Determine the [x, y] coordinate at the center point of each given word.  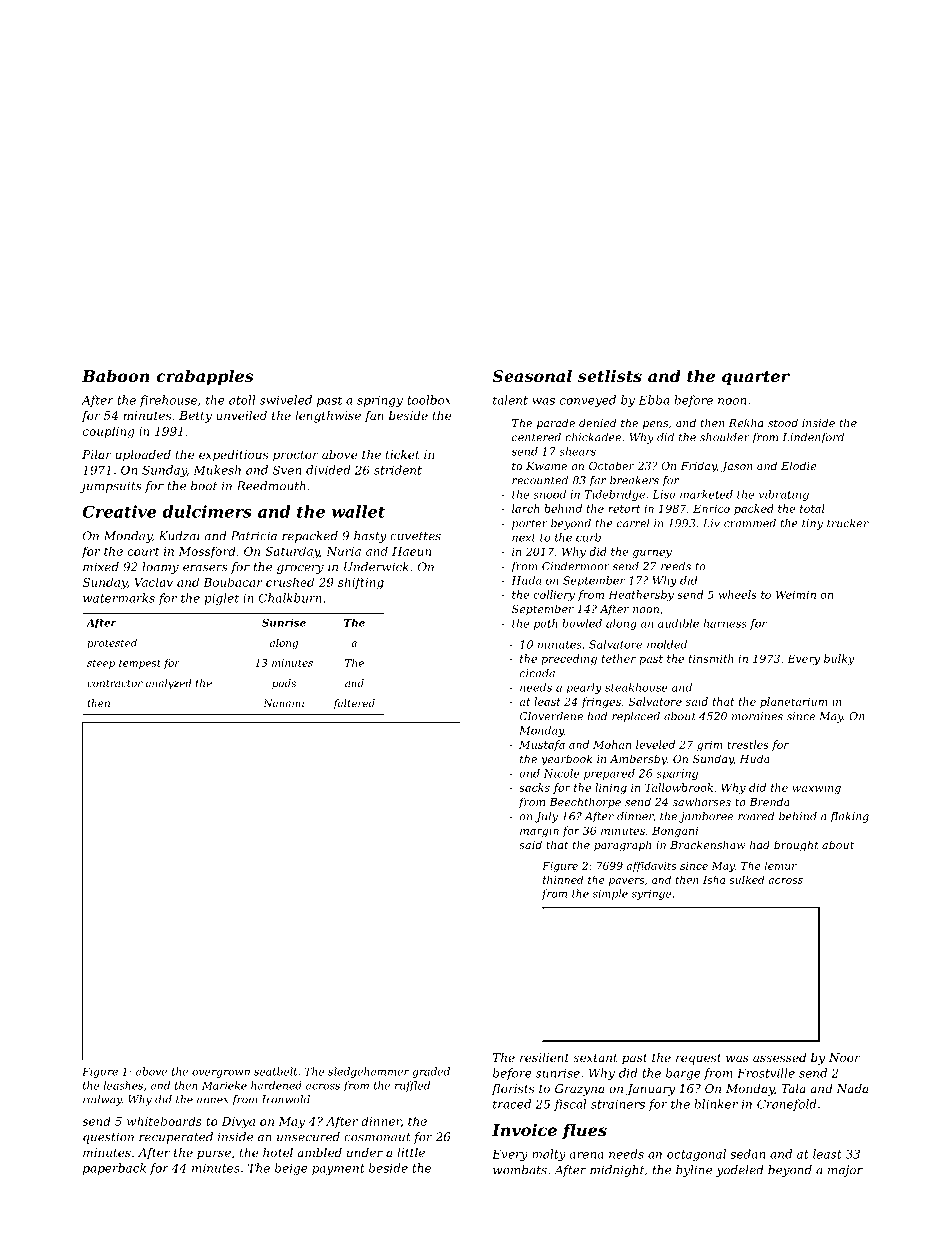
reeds [676, 566]
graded [431, 1072]
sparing [677, 774]
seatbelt [275, 1071]
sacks [534, 787]
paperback [114, 1169]
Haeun [411, 551]
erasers [205, 568]
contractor [115, 683]
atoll [242, 400]
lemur [781, 865]
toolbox [429, 400]
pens [655, 425]
